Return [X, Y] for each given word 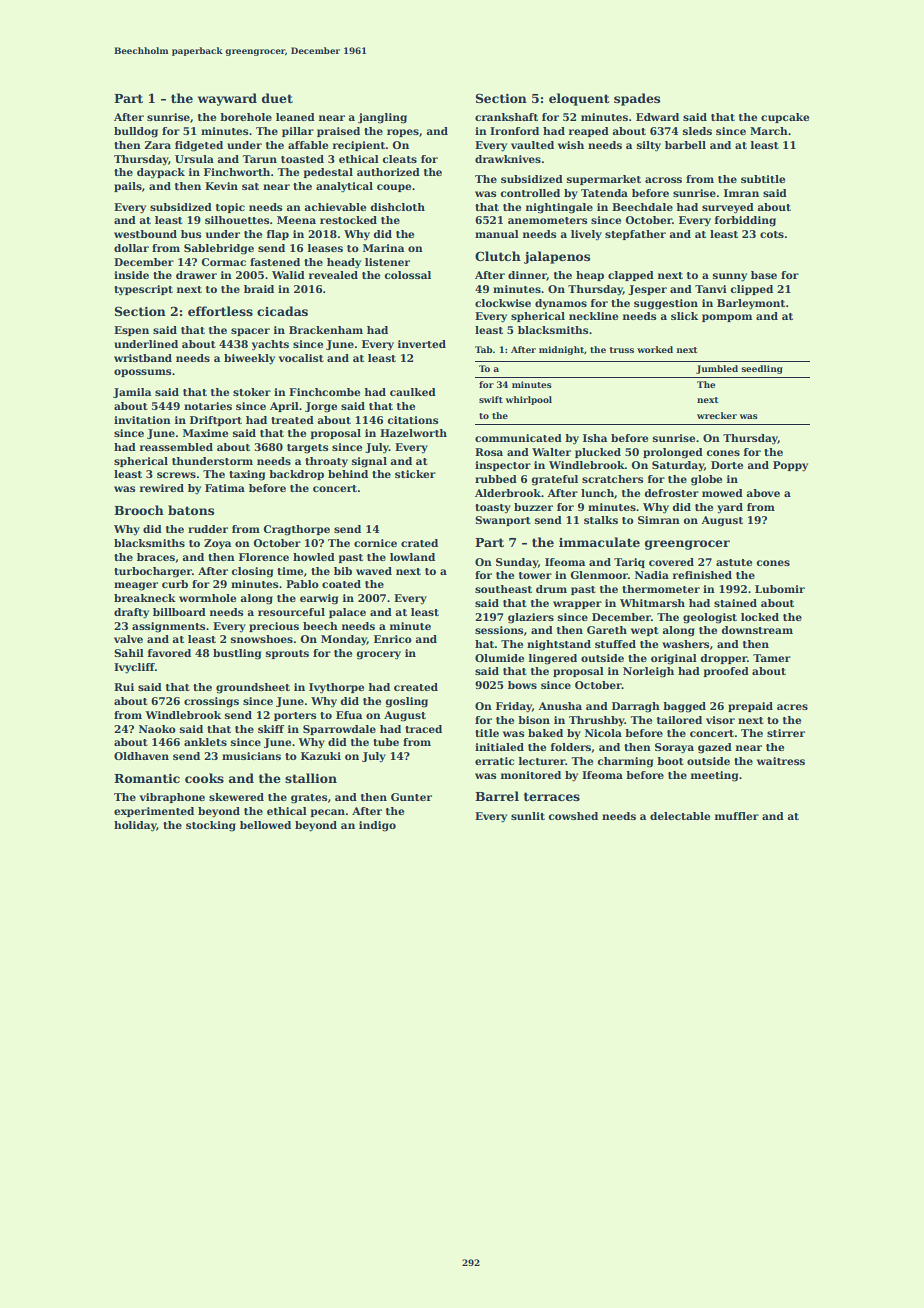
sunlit [528, 816]
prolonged [673, 453]
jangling [382, 118]
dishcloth [398, 207]
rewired [162, 488]
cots [772, 234]
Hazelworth [413, 433]
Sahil [129, 653]
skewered [236, 797]
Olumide [499, 658]
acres [792, 707]
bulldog [136, 132]
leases [325, 248]
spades [637, 99]
